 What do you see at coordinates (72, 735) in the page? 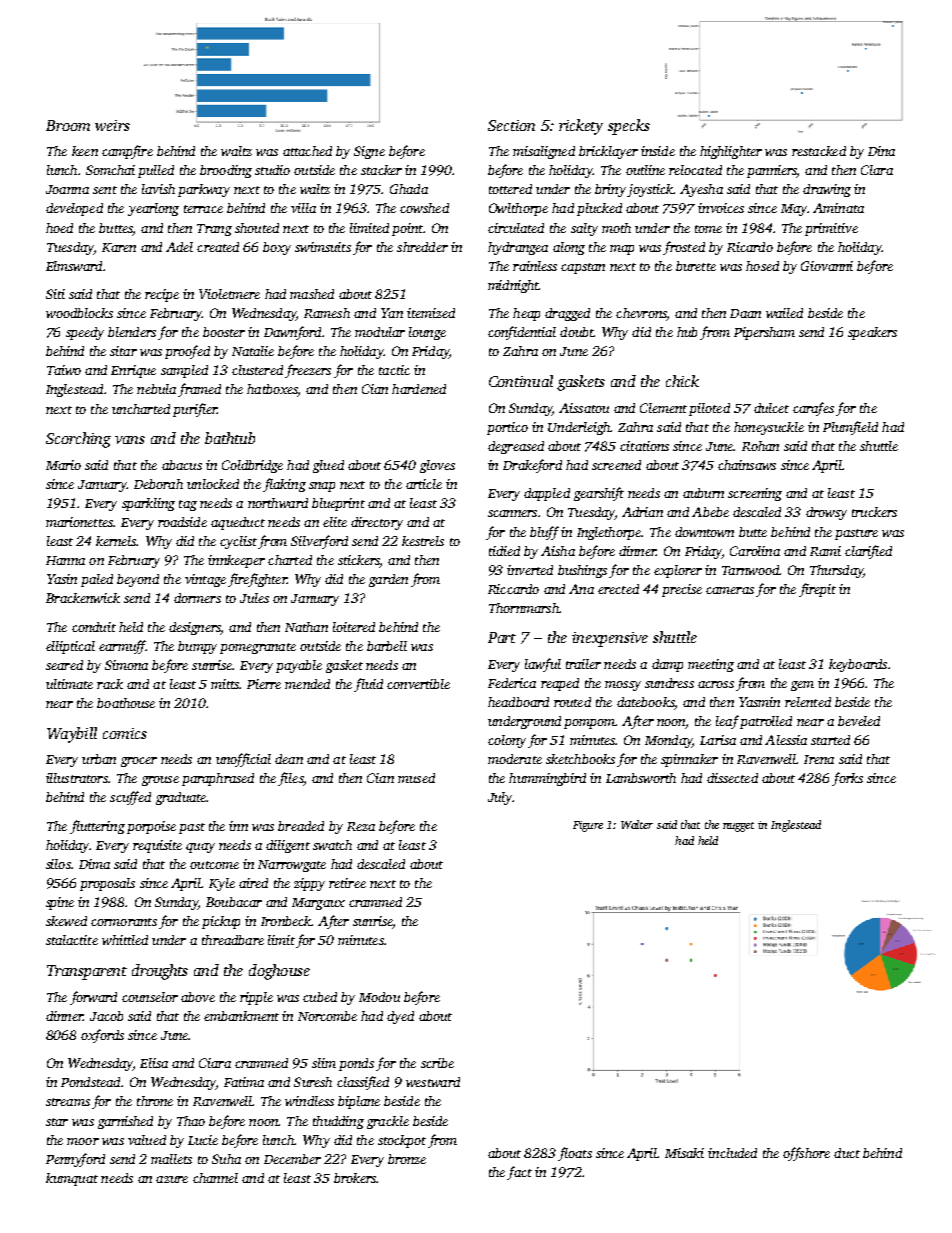
I see `Waybill` at bounding box center [72, 735].
